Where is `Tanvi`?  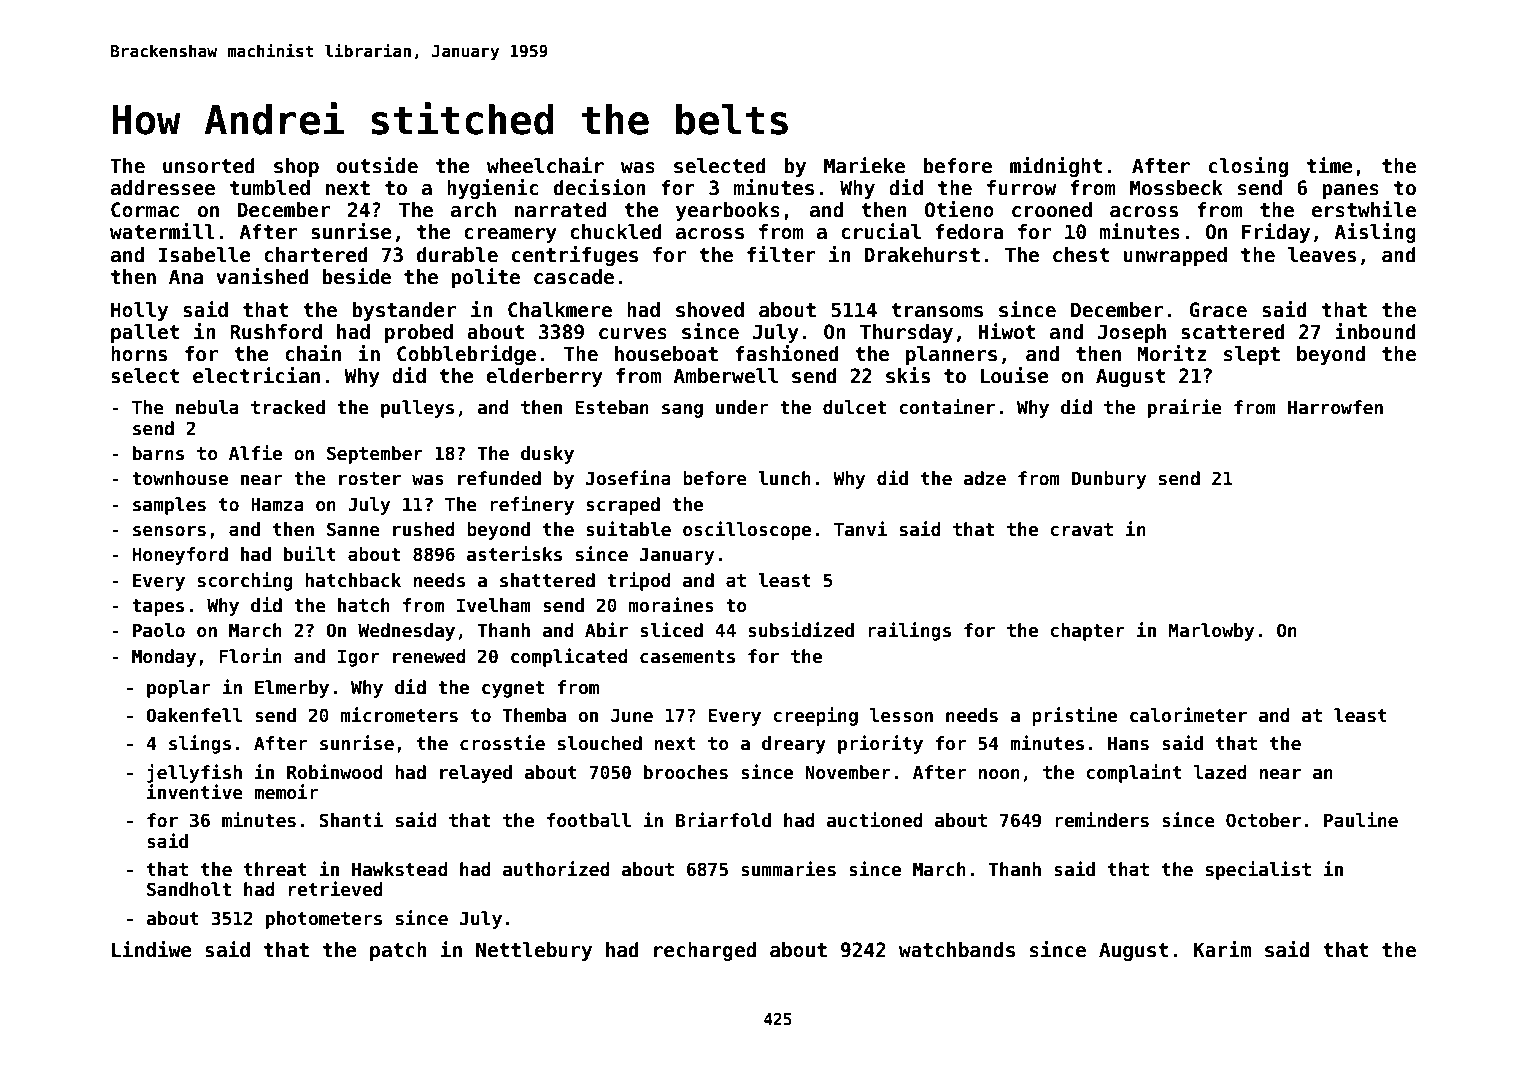 Tanvi is located at coordinates (860, 529).
